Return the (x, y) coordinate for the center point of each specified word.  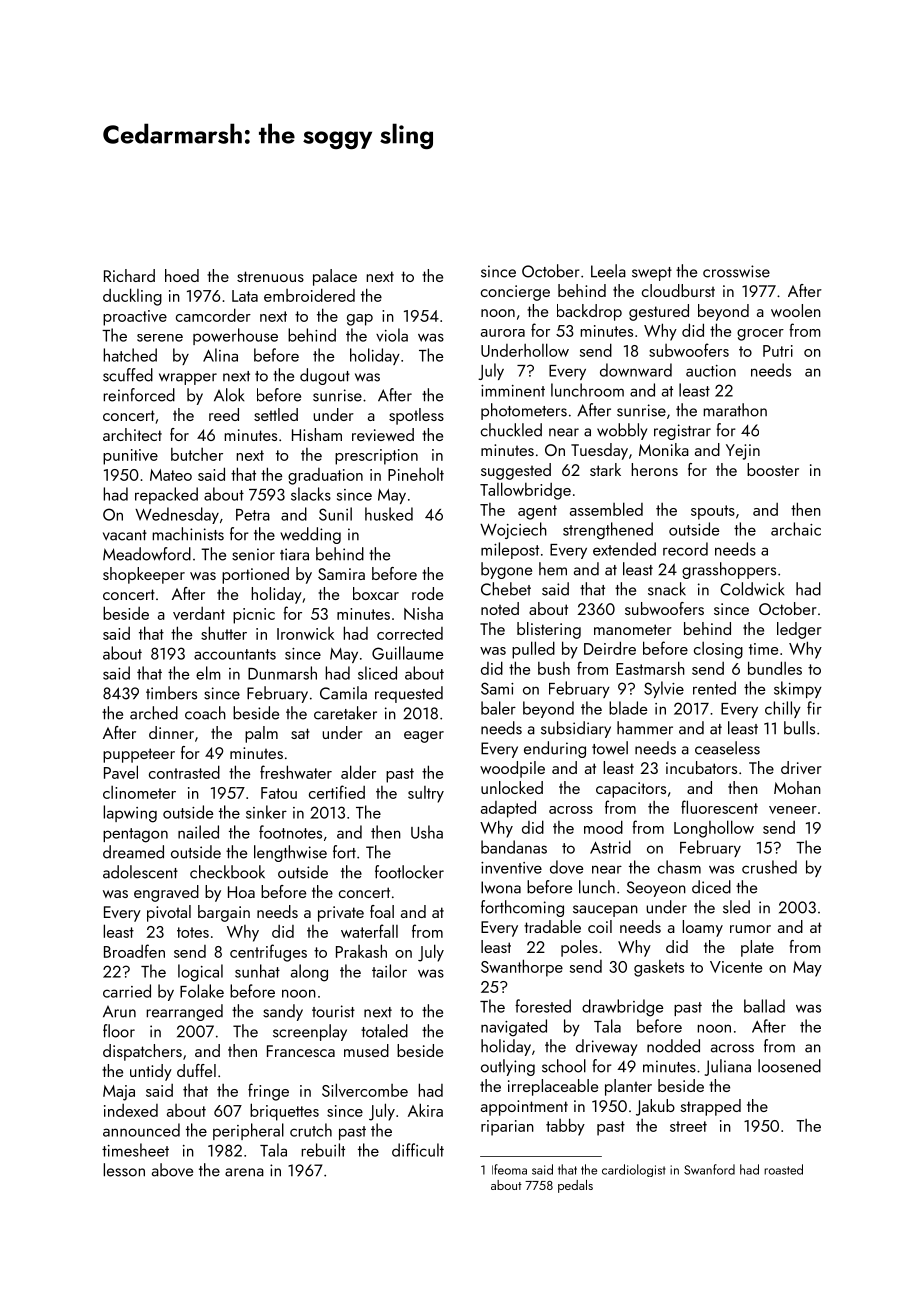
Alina (220, 355)
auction (711, 371)
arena (244, 1172)
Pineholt (416, 474)
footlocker (409, 872)
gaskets (659, 968)
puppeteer (139, 755)
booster (773, 469)
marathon (735, 410)
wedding (310, 535)
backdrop (589, 312)
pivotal (169, 913)
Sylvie (664, 689)
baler (498, 708)
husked (389, 514)
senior (253, 554)
